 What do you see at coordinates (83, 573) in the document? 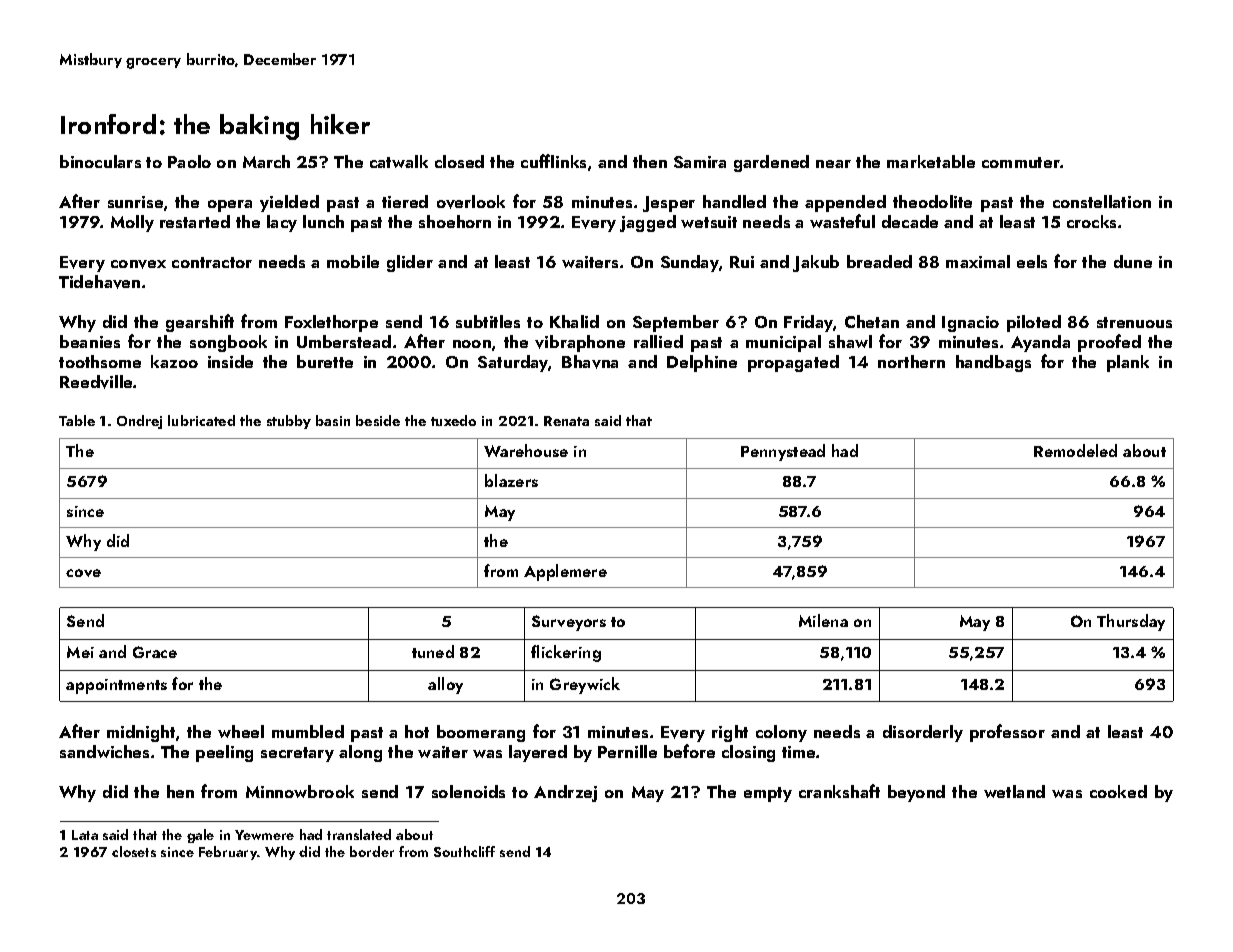
I see `cove` at bounding box center [83, 573].
